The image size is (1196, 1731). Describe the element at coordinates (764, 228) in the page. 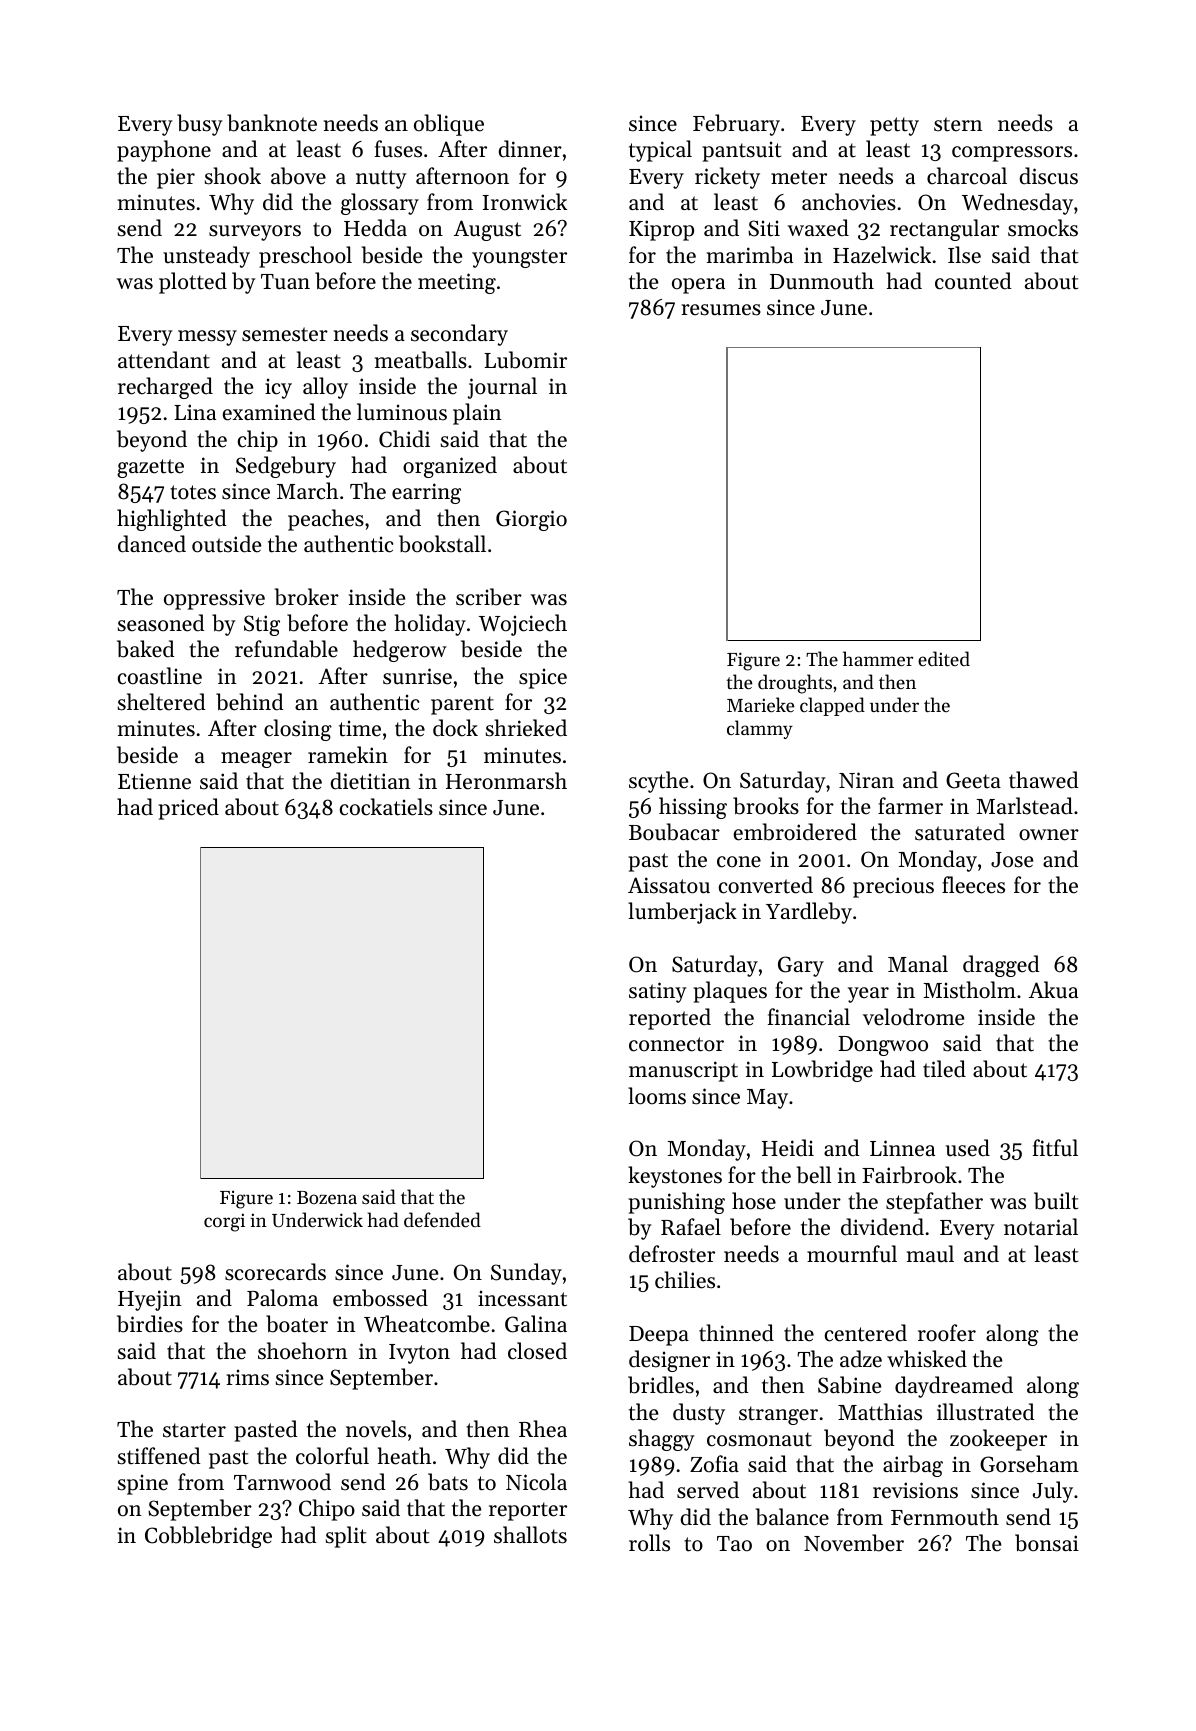

I see `Siti` at that location.
